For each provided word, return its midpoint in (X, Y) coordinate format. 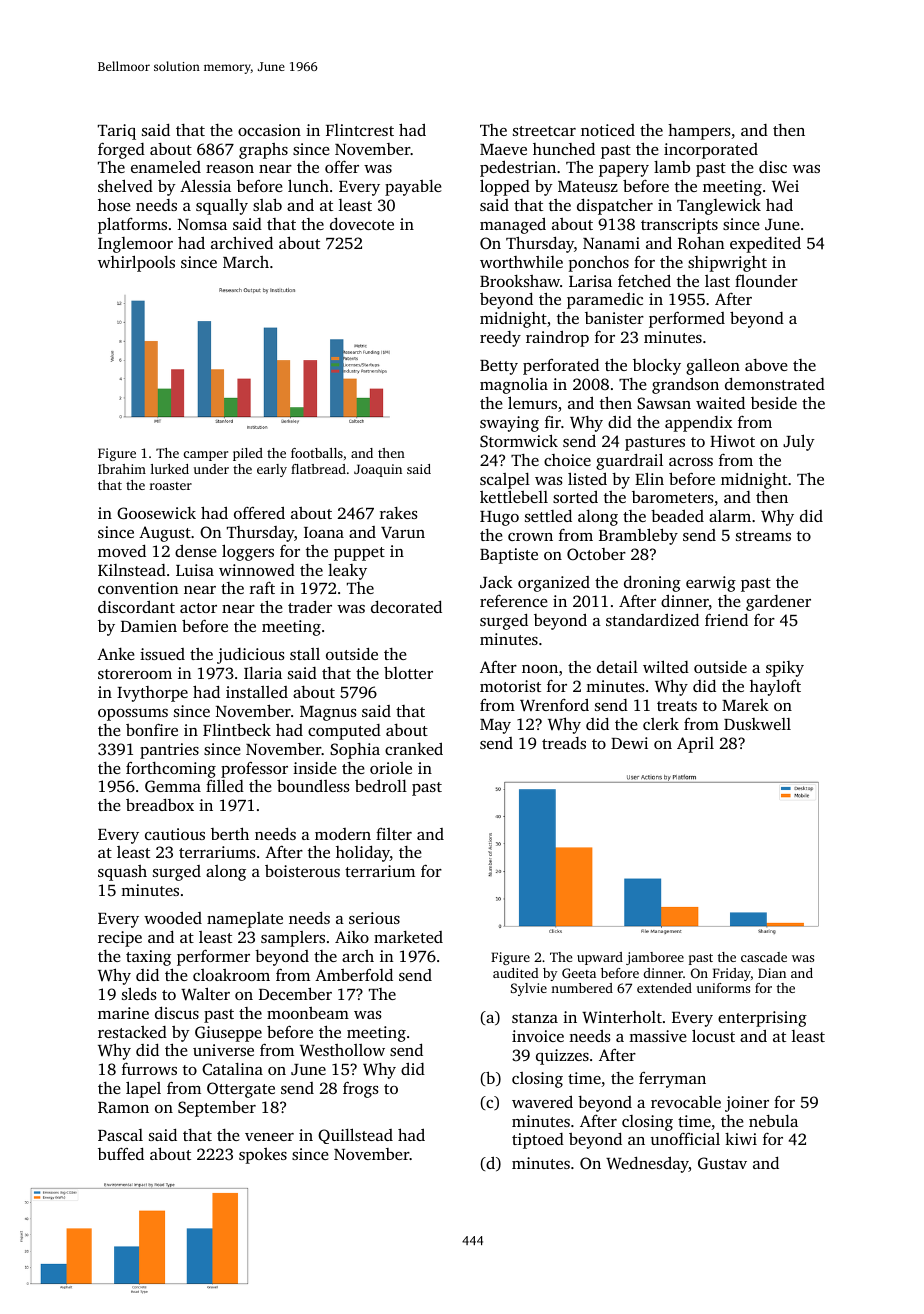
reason (230, 169)
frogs (361, 1089)
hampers (699, 132)
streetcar (544, 131)
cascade (764, 957)
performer (213, 957)
